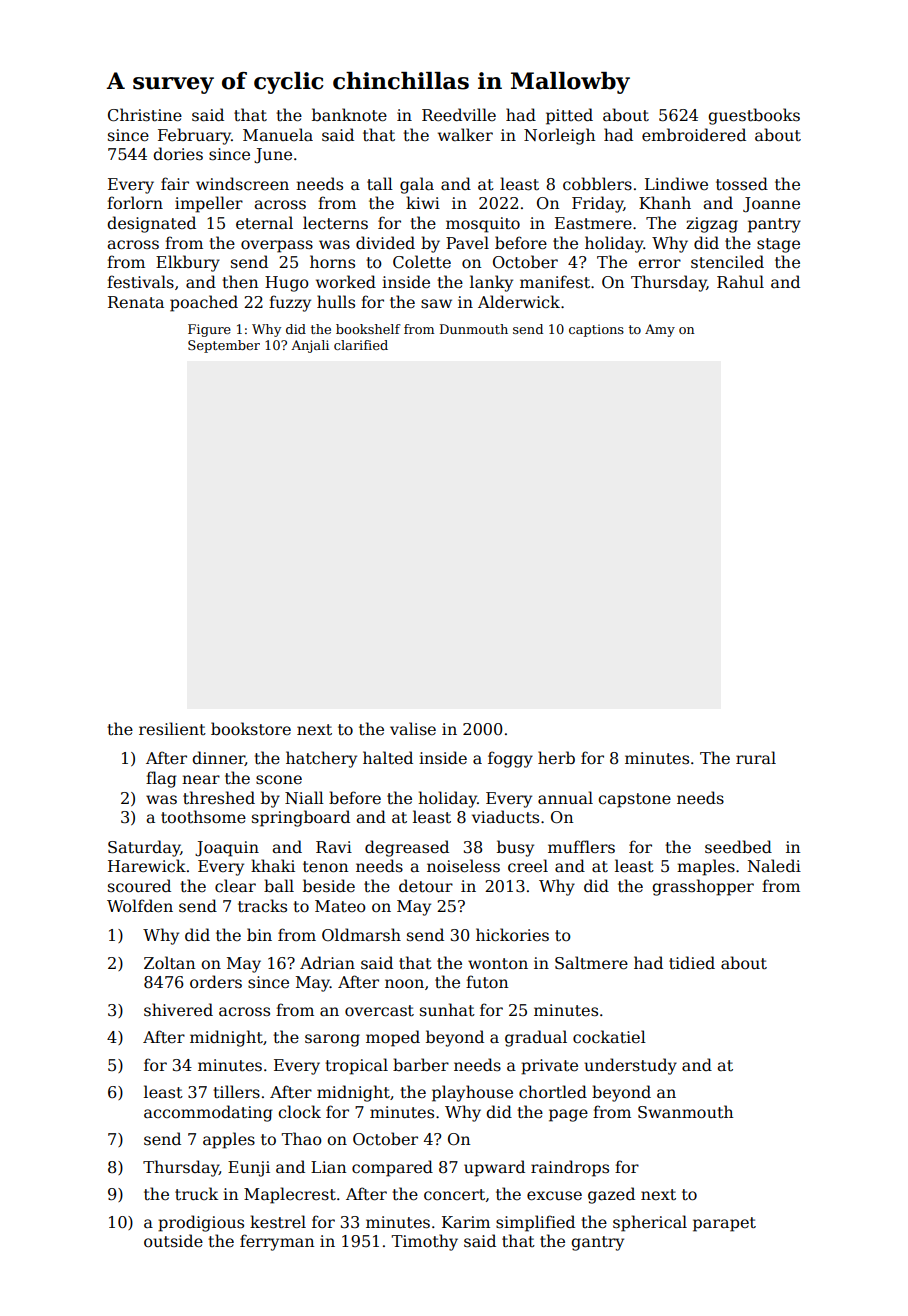  Describe the element at coordinates (173, 1241) in the page. I see `outside` at that location.
